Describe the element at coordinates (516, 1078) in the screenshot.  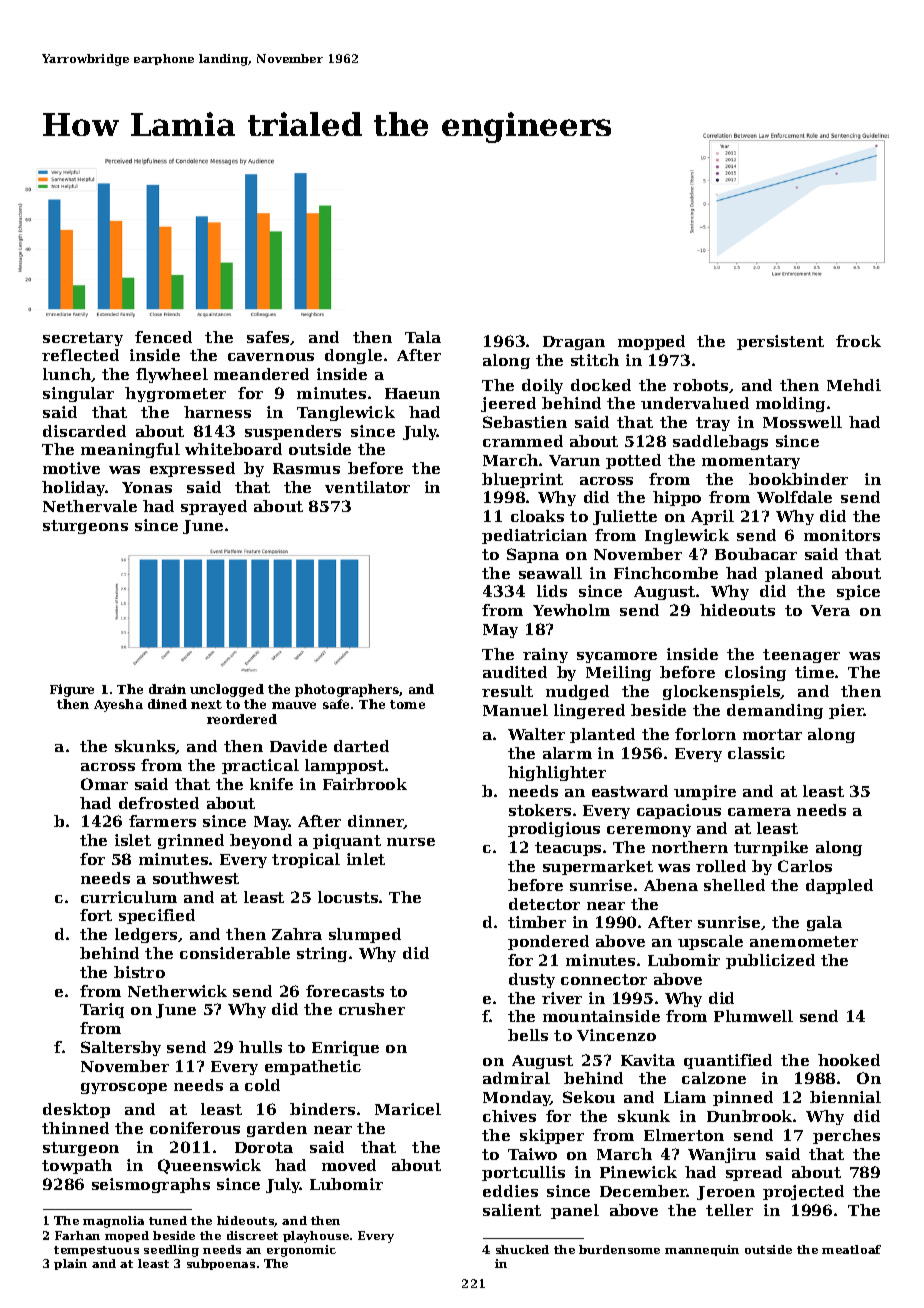
I see `admiral` at that location.
